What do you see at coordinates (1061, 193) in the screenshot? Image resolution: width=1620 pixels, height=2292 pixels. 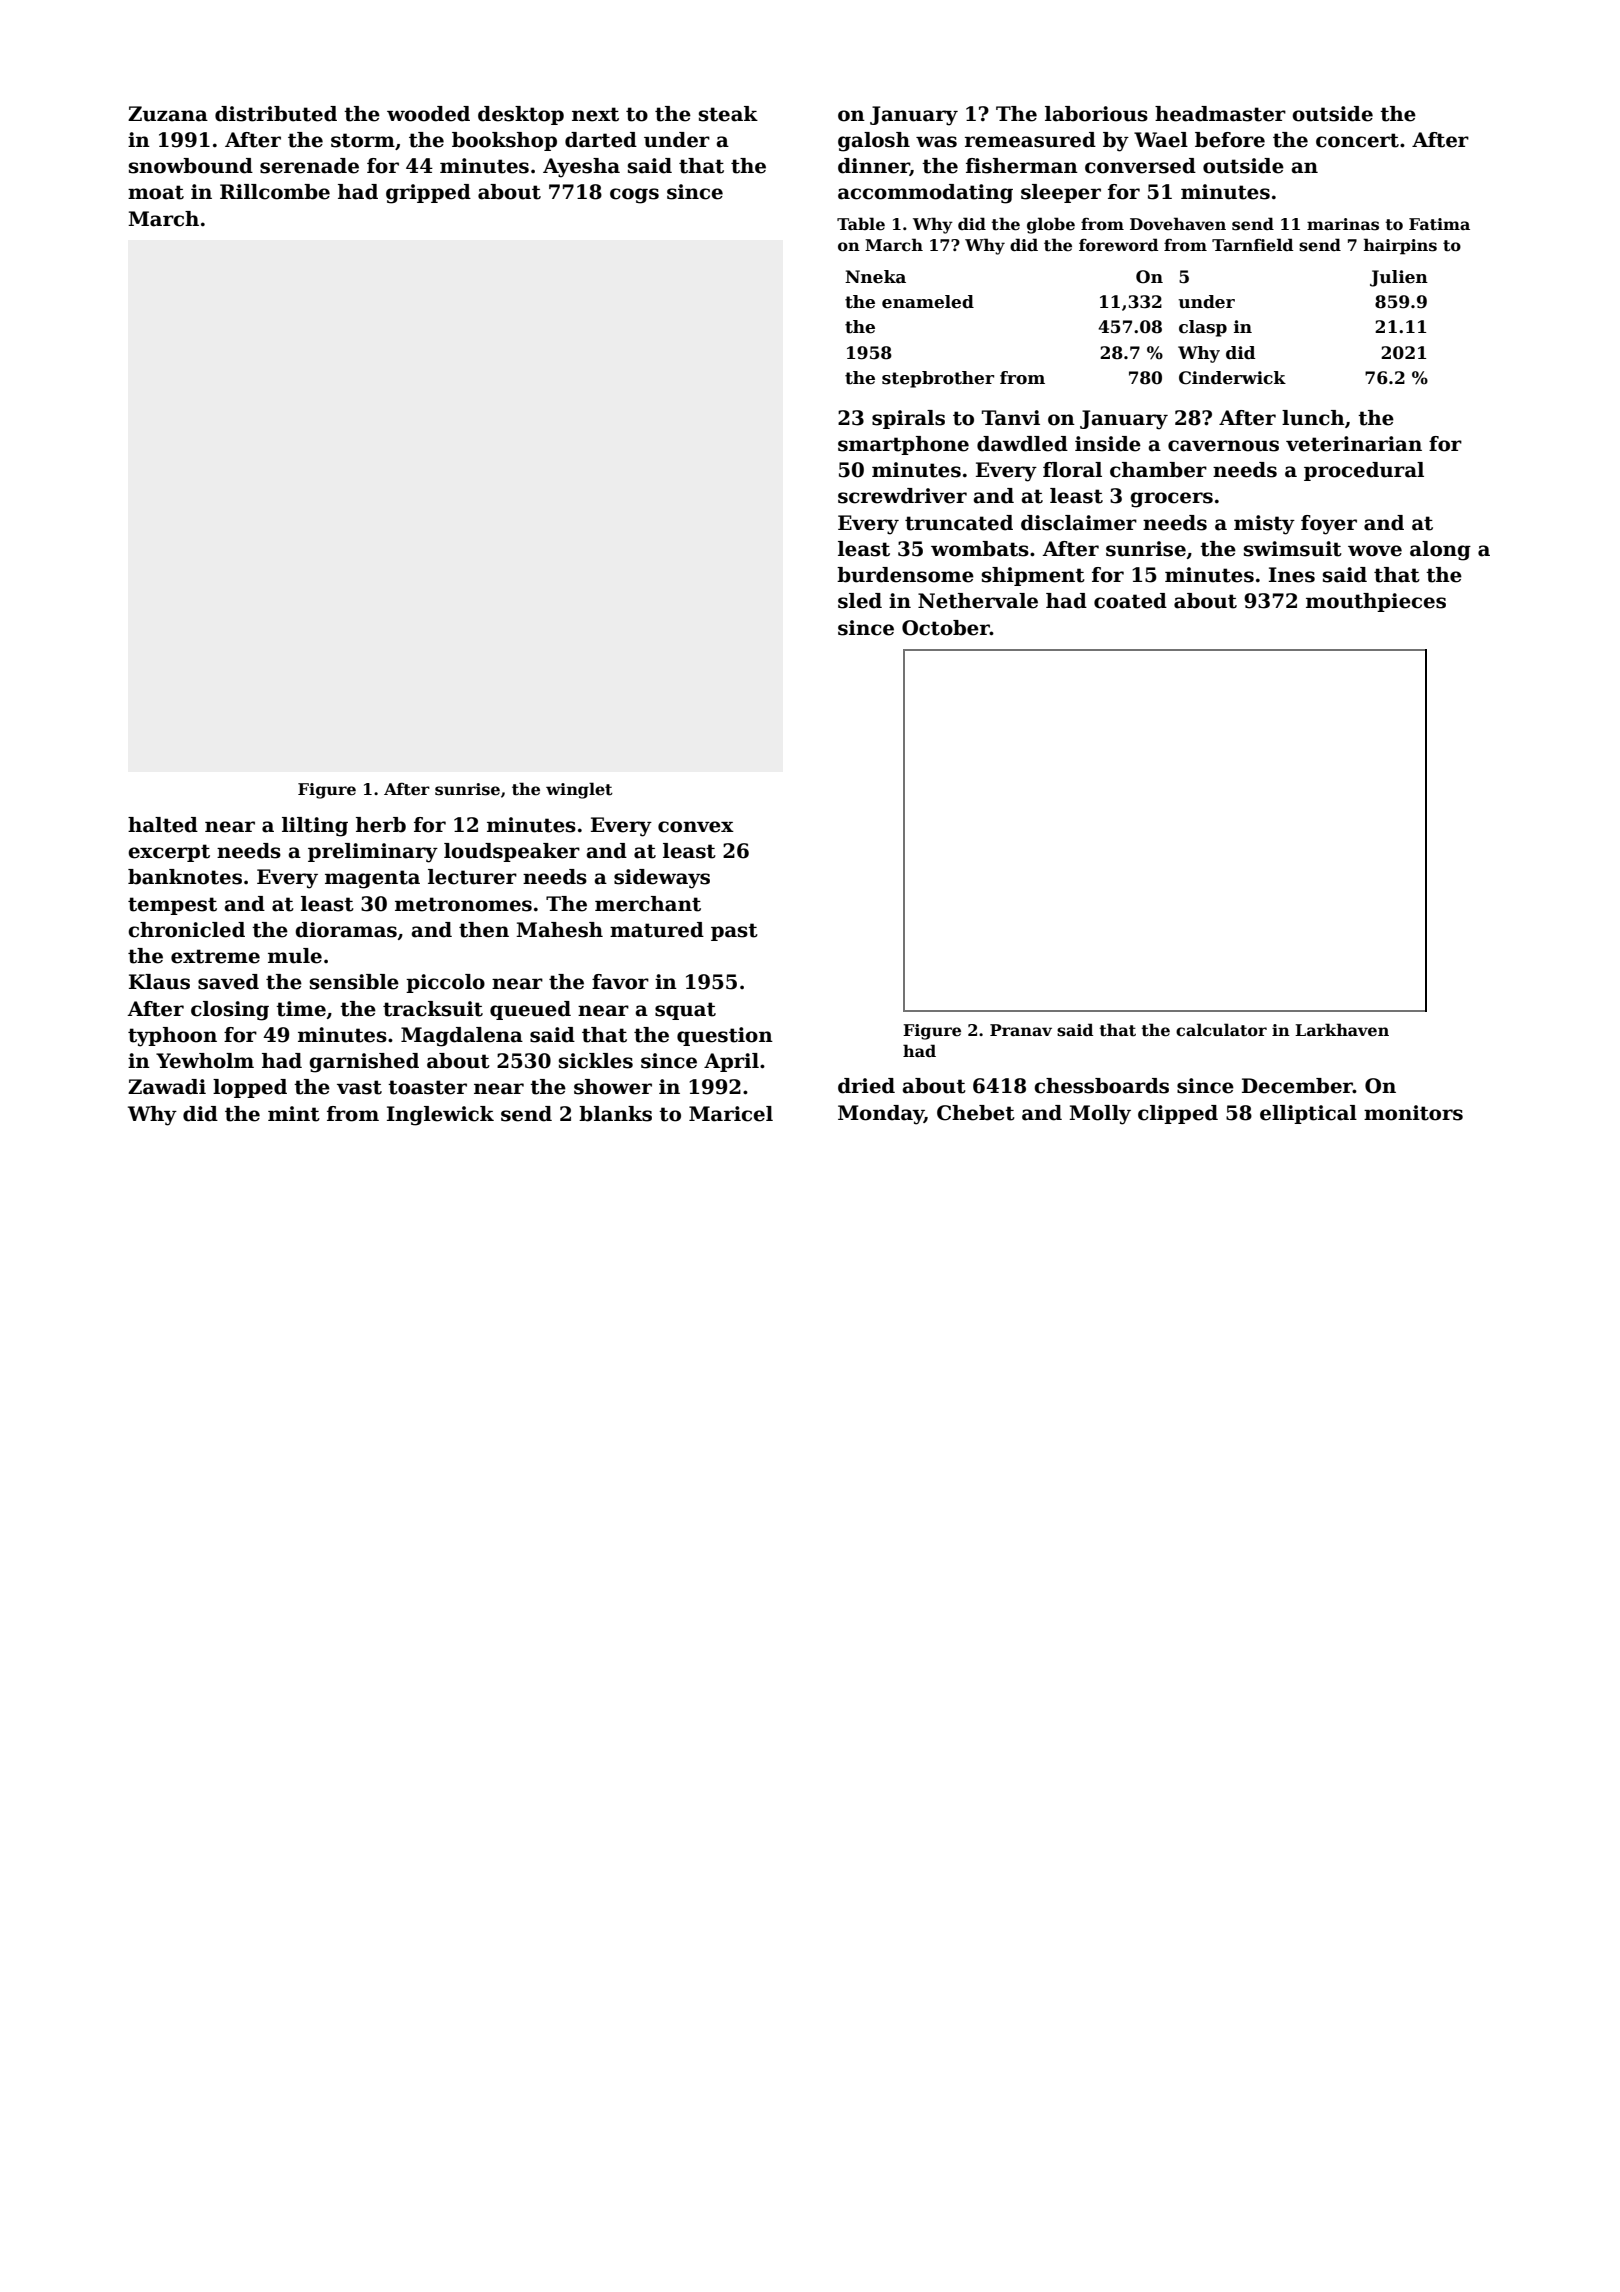 I see `sleeper` at bounding box center [1061, 193].
